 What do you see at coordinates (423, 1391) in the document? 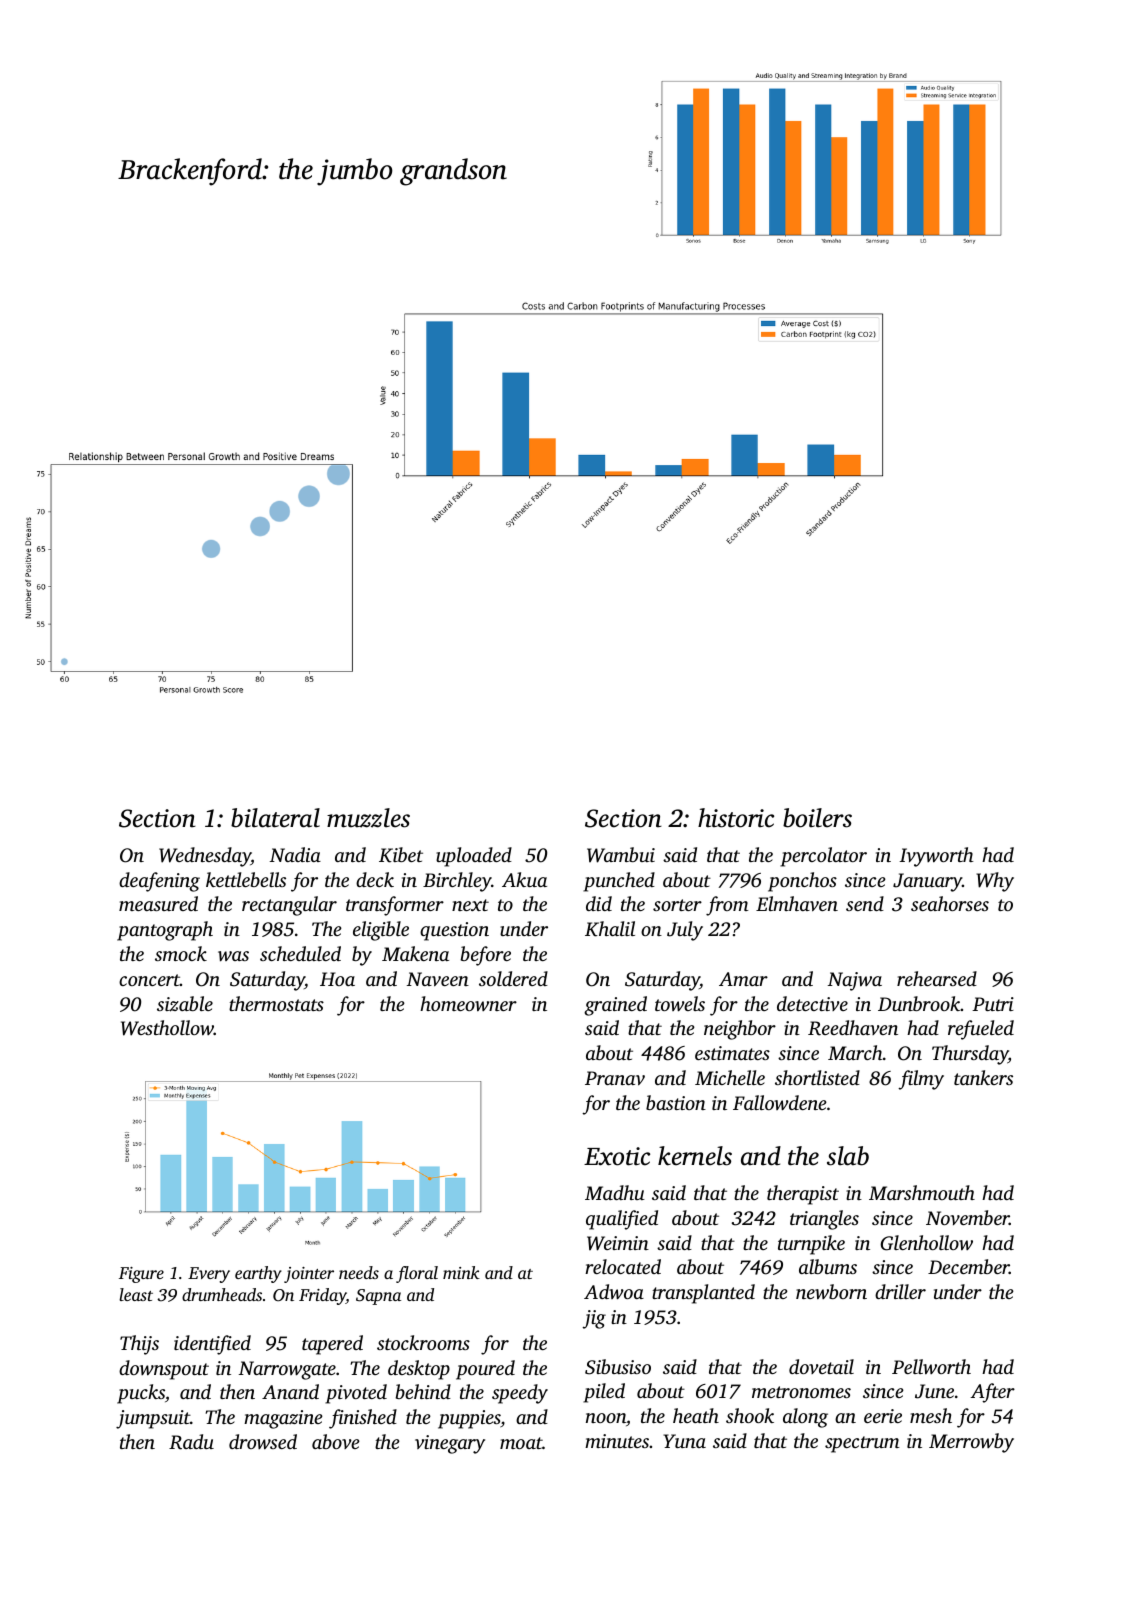
I see `behind` at bounding box center [423, 1391].
